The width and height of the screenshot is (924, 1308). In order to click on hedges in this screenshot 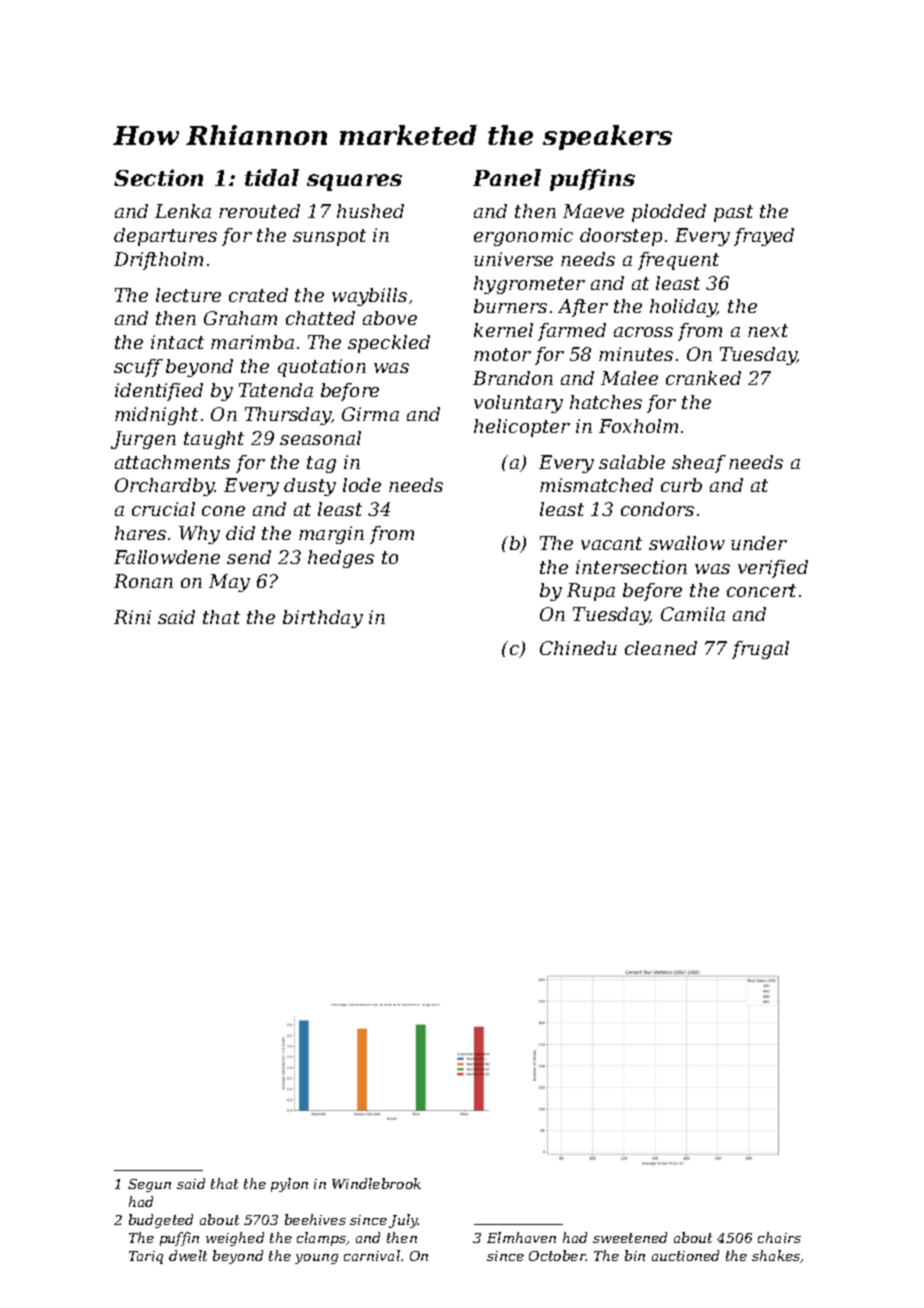, I will do `click(341, 559)`.
